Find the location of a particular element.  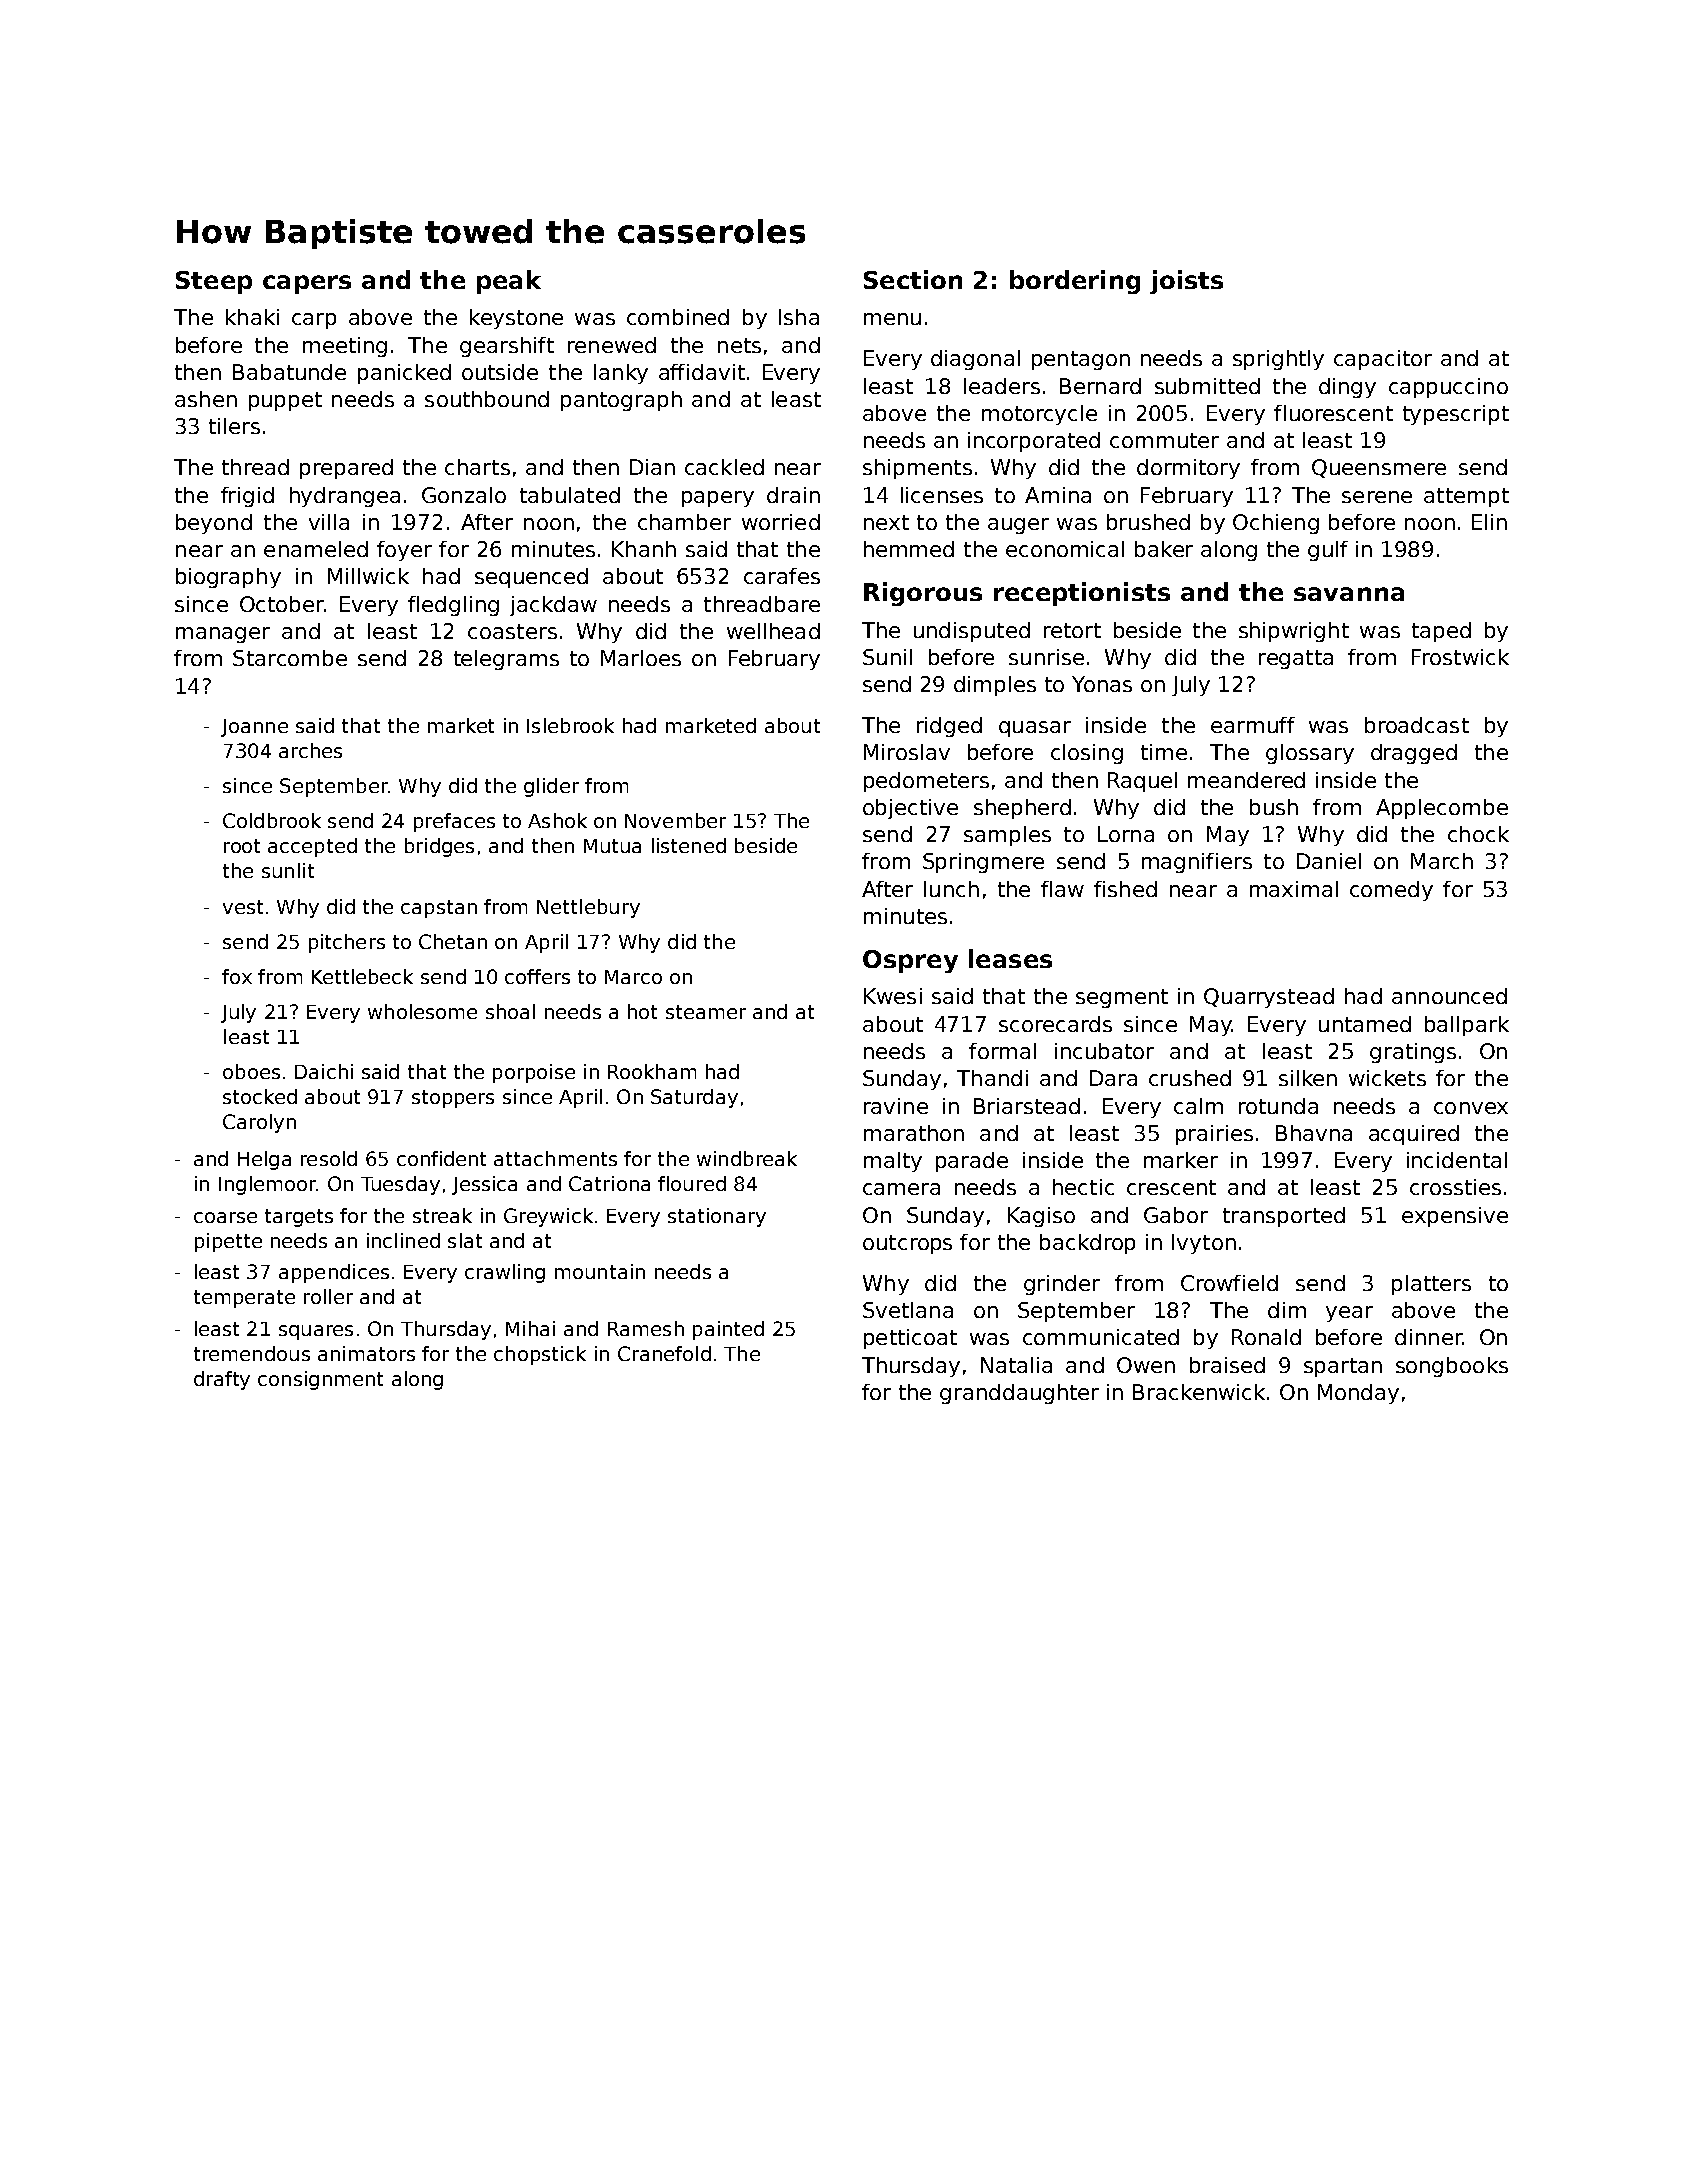

regatta is located at coordinates (1296, 659).
